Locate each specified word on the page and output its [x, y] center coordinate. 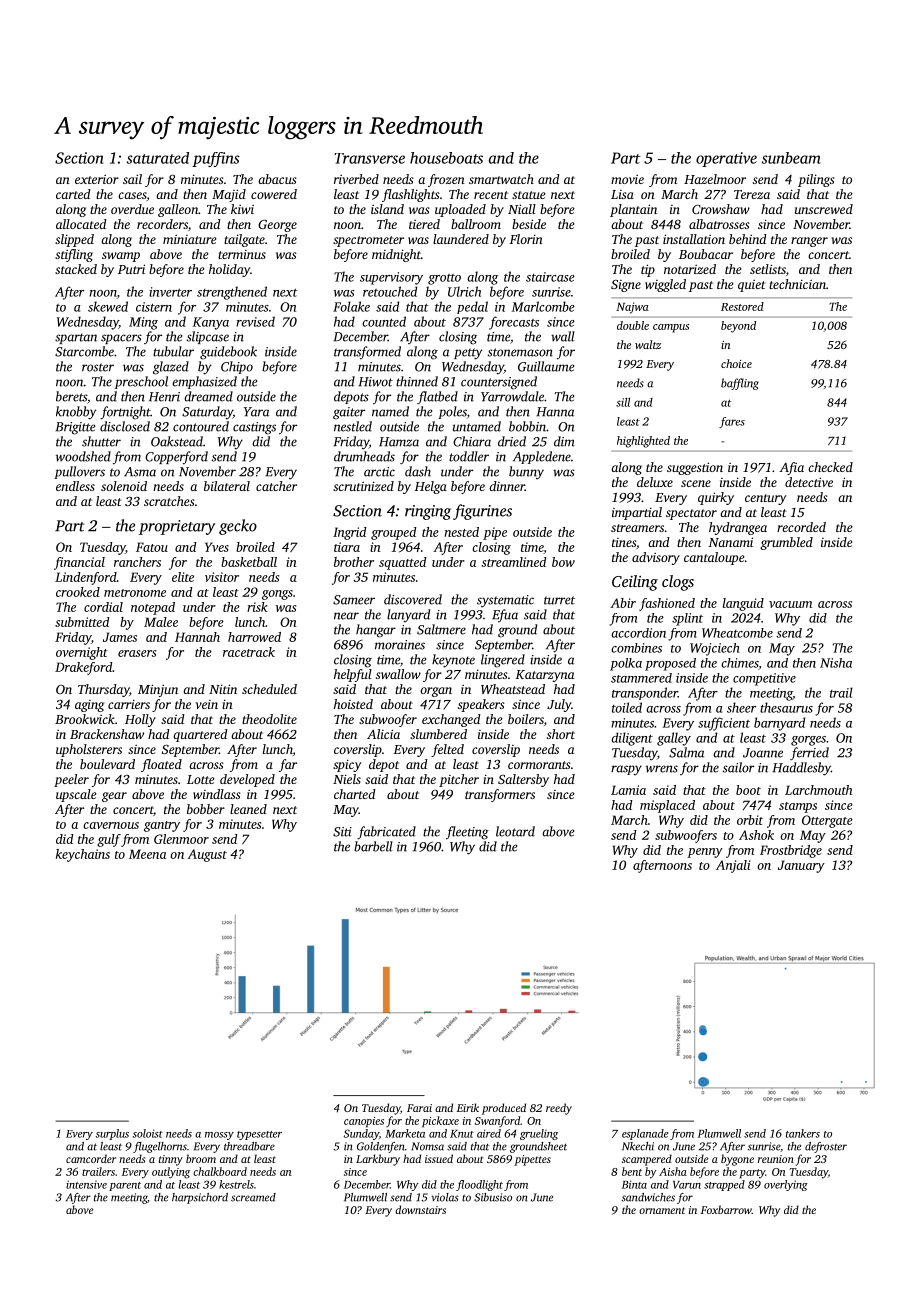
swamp [121, 257]
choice [736, 363]
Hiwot [376, 382]
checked [830, 467]
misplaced [667, 806]
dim [564, 441]
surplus [112, 1134]
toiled [627, 707]
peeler [71, 780]
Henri [164, 397]
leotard [515, 831]
